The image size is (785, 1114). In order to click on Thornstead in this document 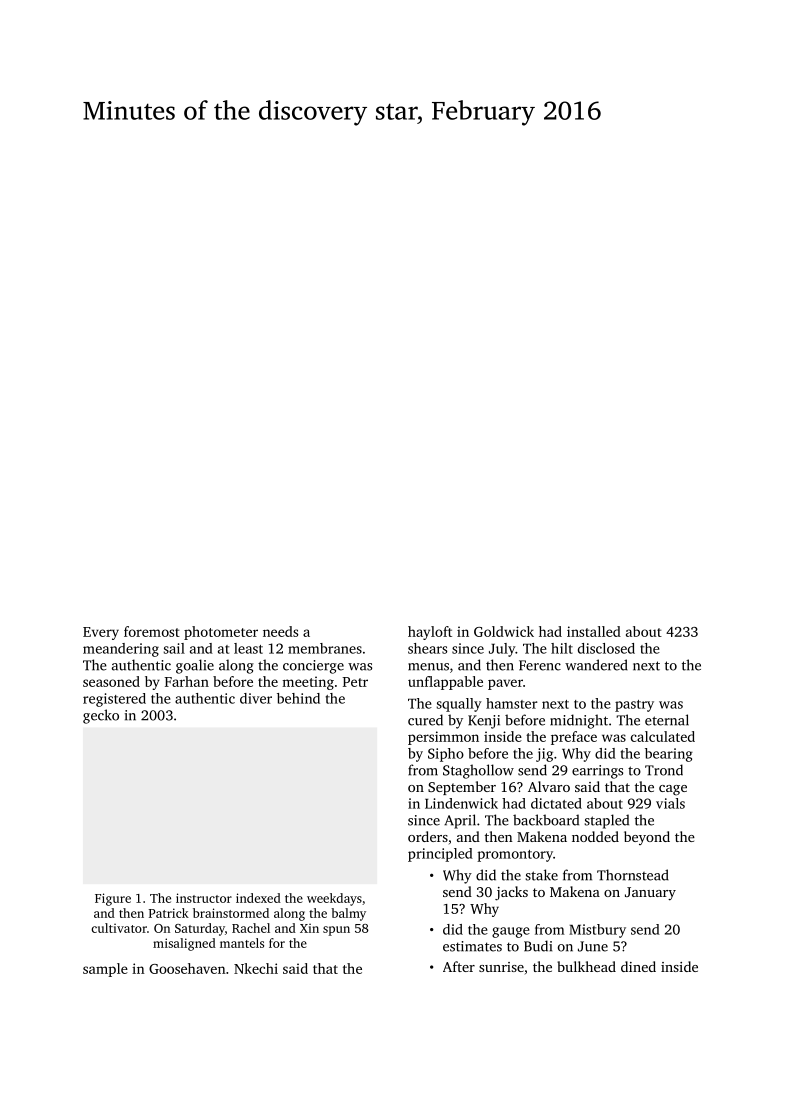, I will do `click(633, 875)`.
